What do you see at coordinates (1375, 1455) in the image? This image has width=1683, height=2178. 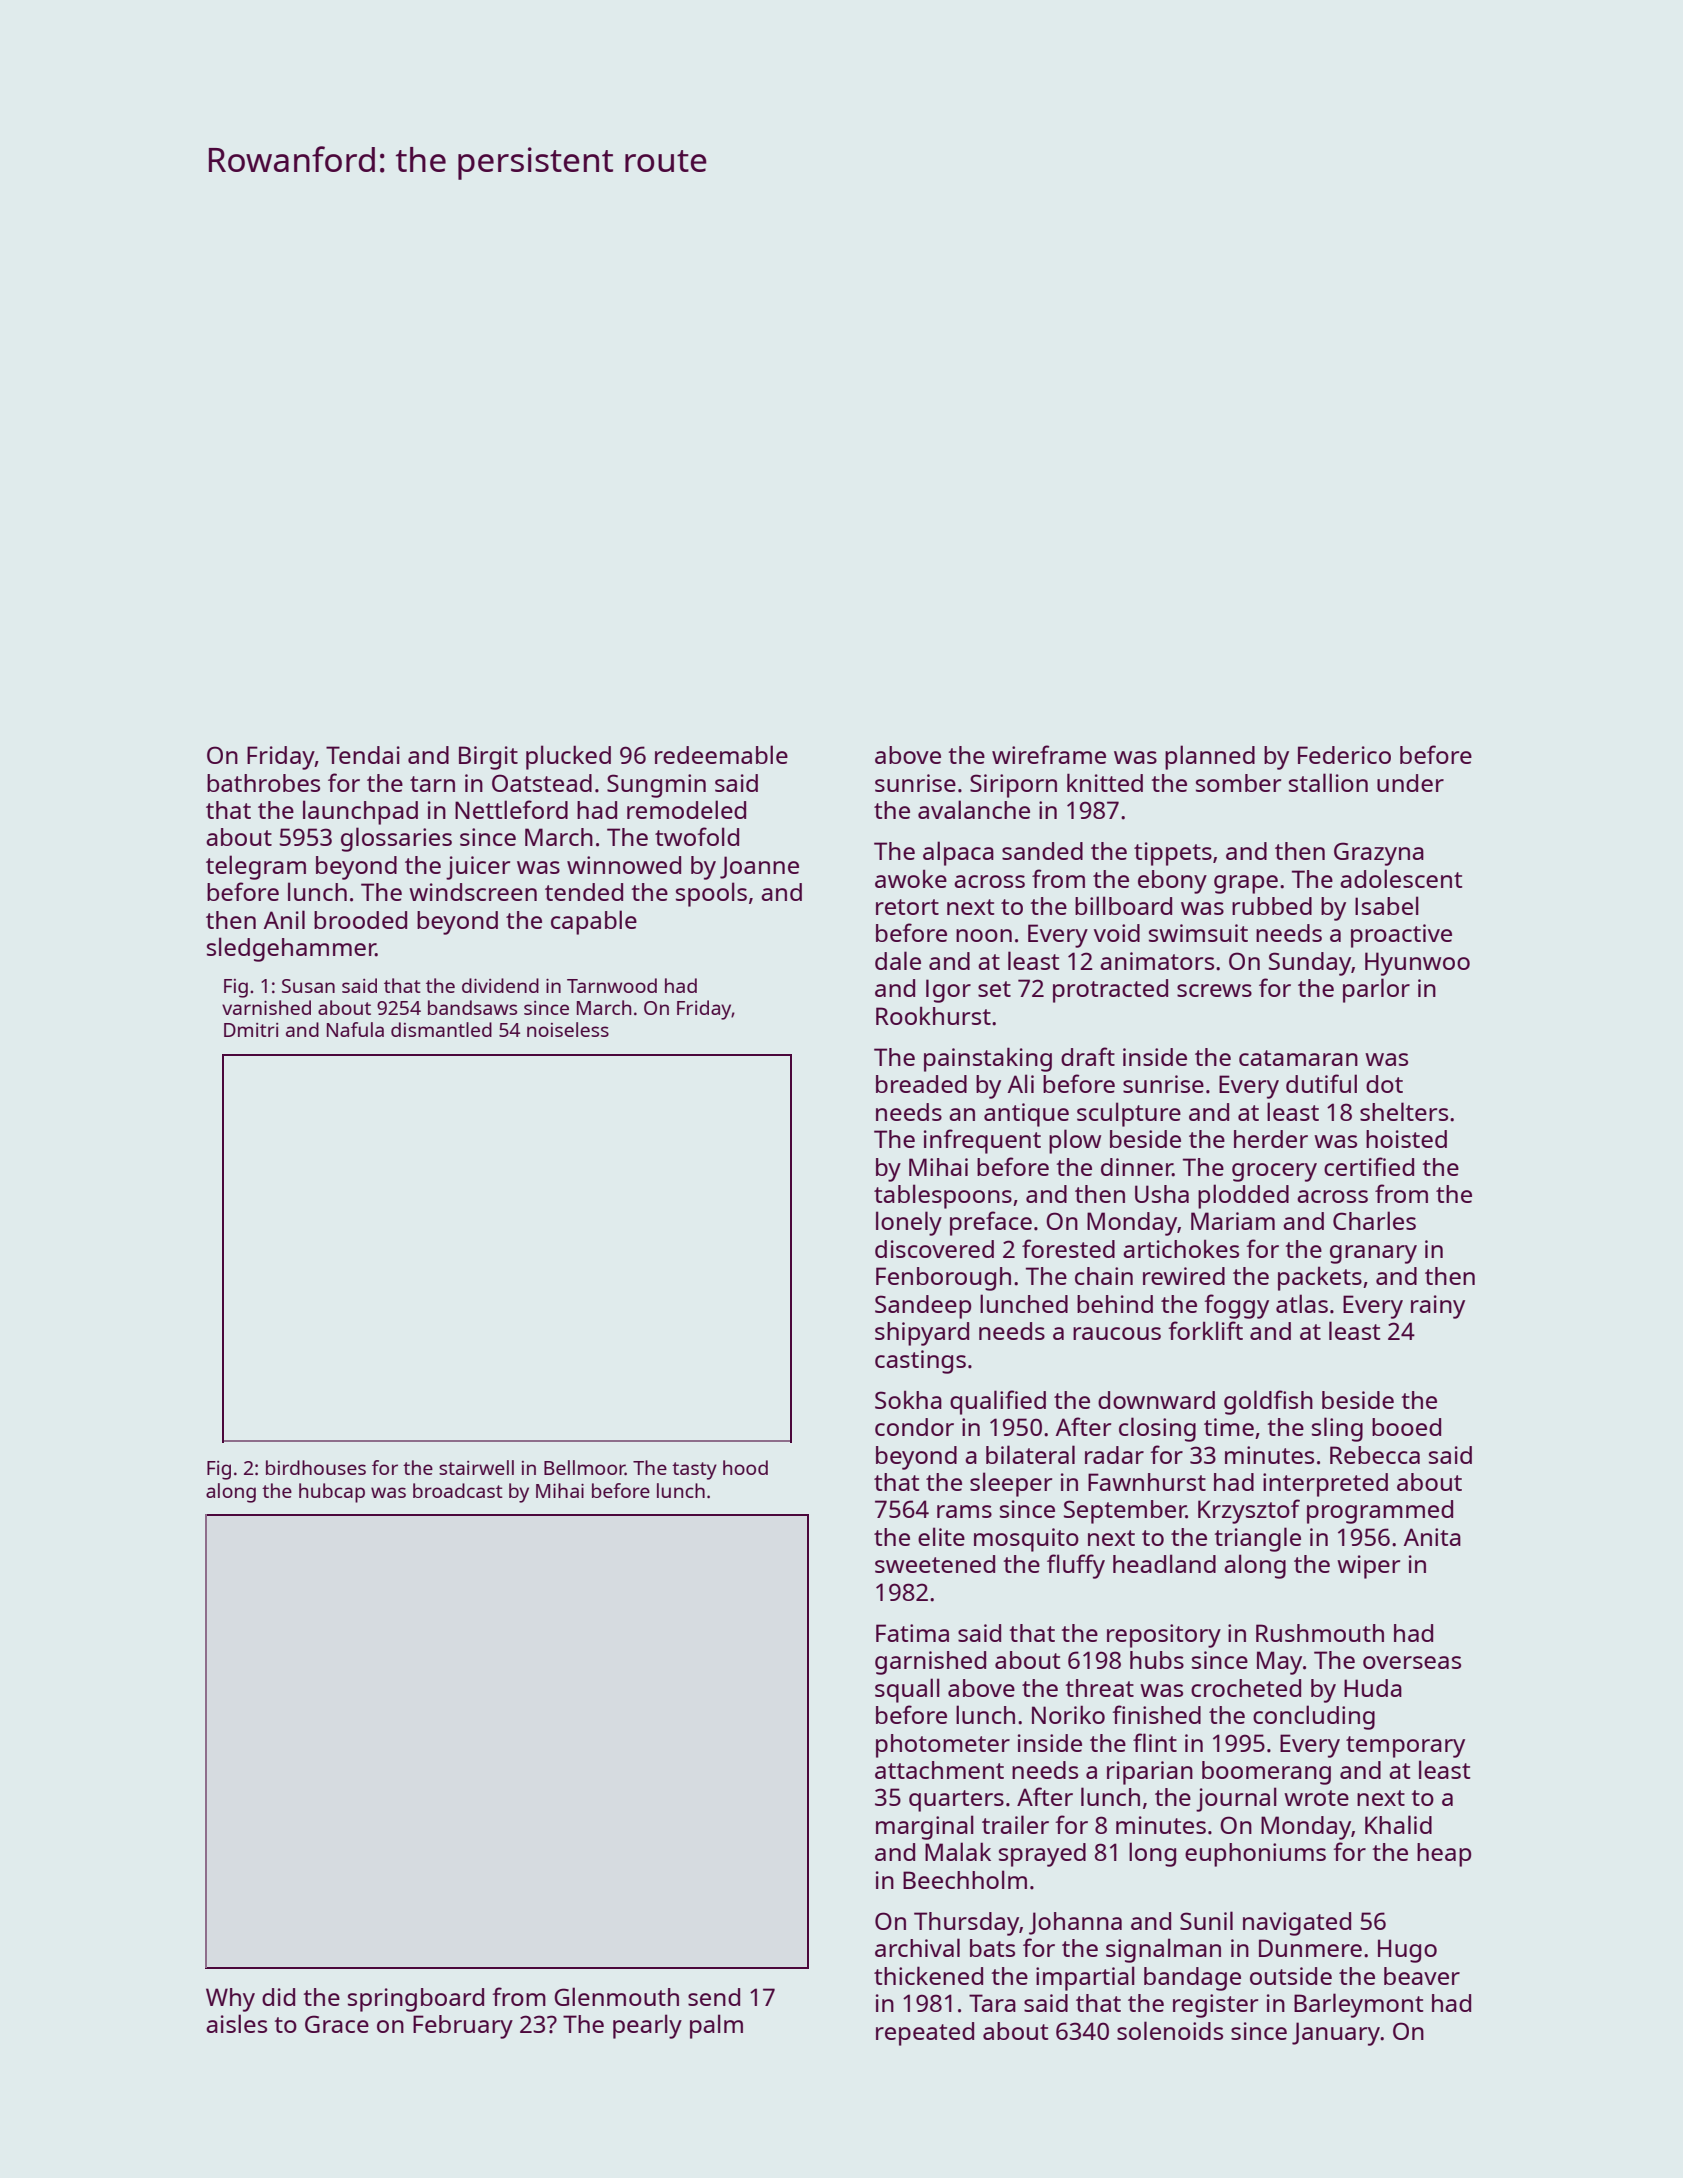 I see `Rebecca` at bounding box center [1375, 1455].
